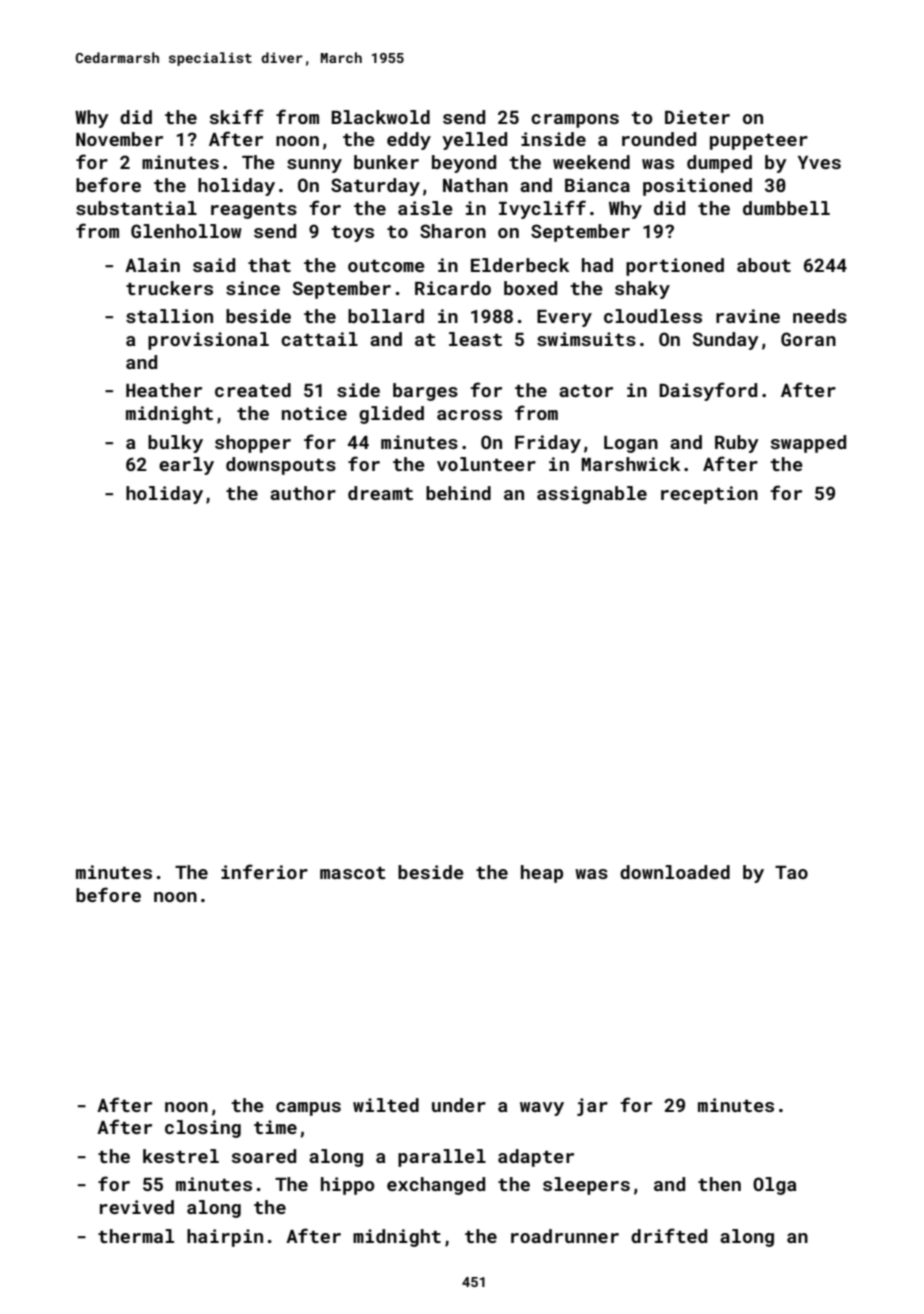 The height and width of the document is (1314, 924). What do you see at coordinates (119, 139) in the document?
I see `November` at bounding box center [119, 139].
